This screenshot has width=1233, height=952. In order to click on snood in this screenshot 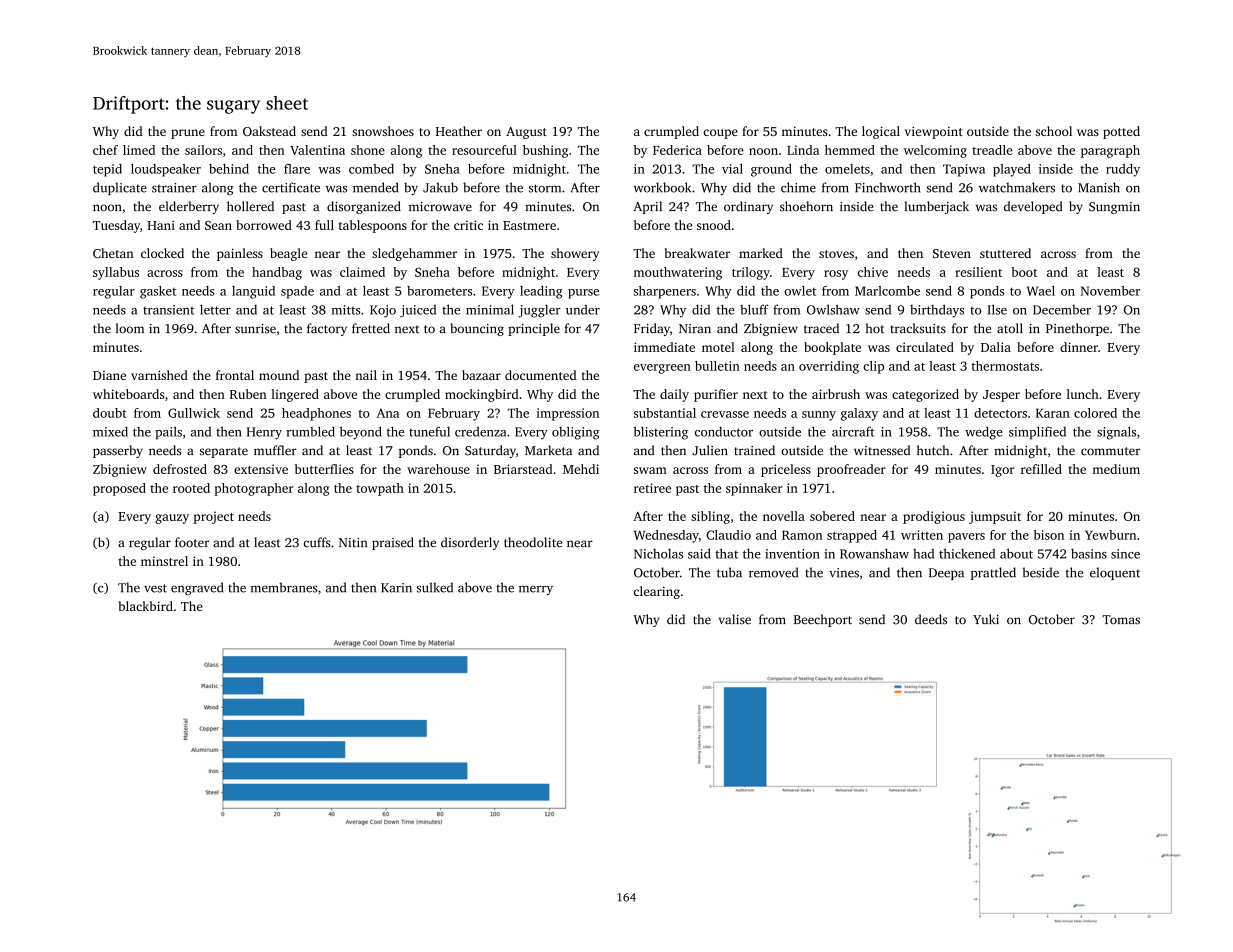, I will do `click(714, 225)`.
